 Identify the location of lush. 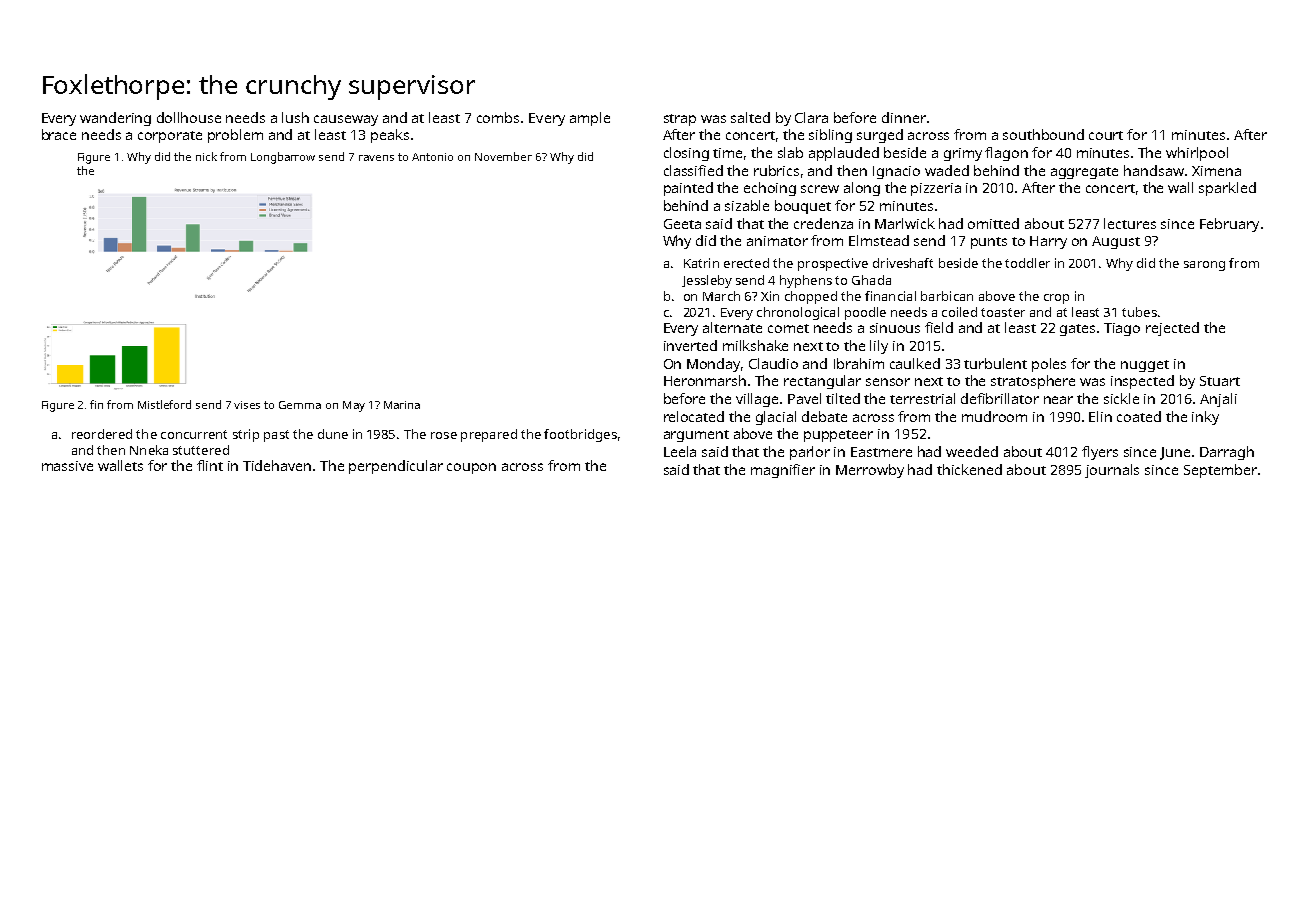
(295, 117).
